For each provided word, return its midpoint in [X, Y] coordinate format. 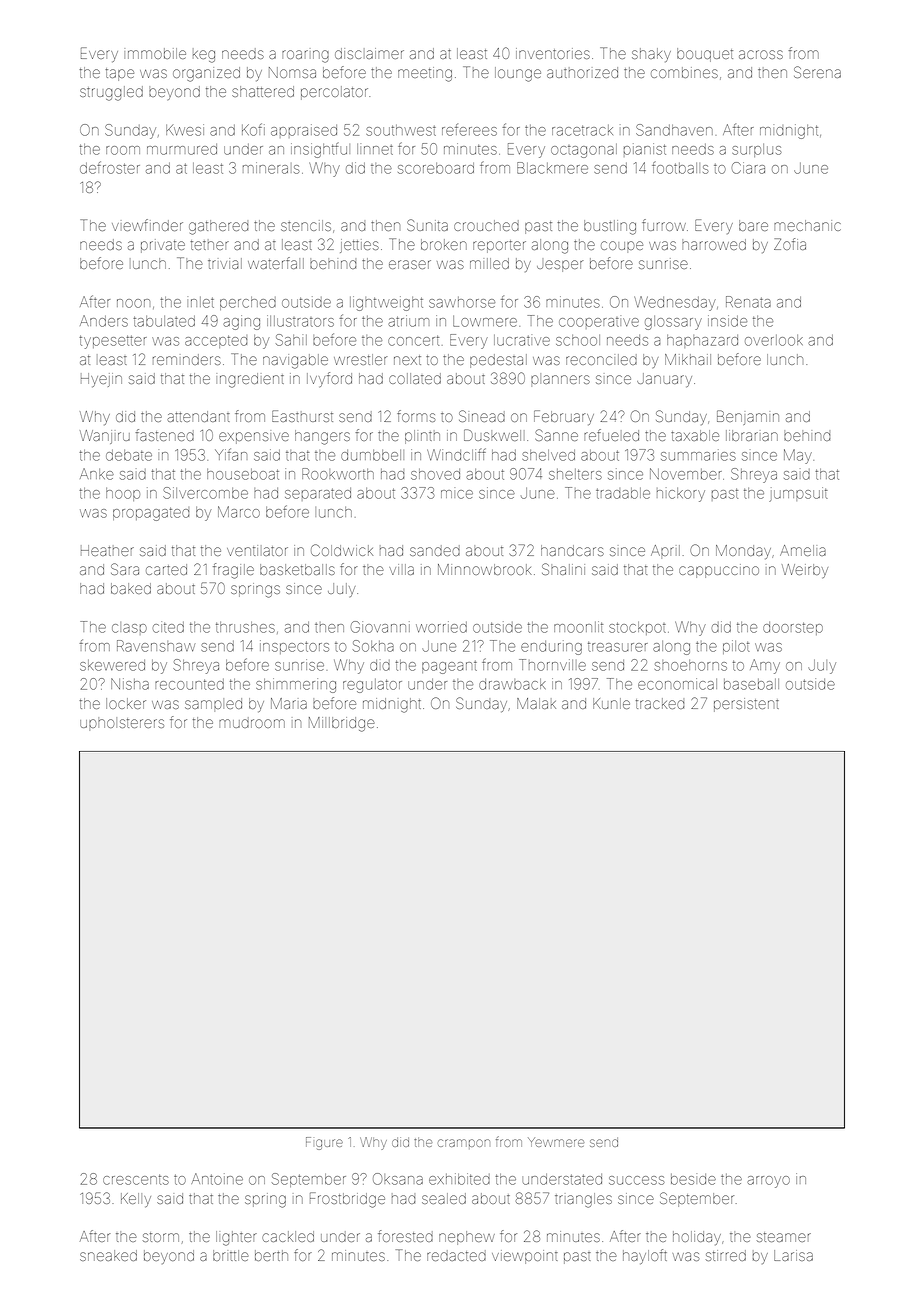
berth [271, 1255]
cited [168, 627]
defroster [110, 167]
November [686, 474]
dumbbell [372, 455]
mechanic [807, 225]
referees [469, 129]
